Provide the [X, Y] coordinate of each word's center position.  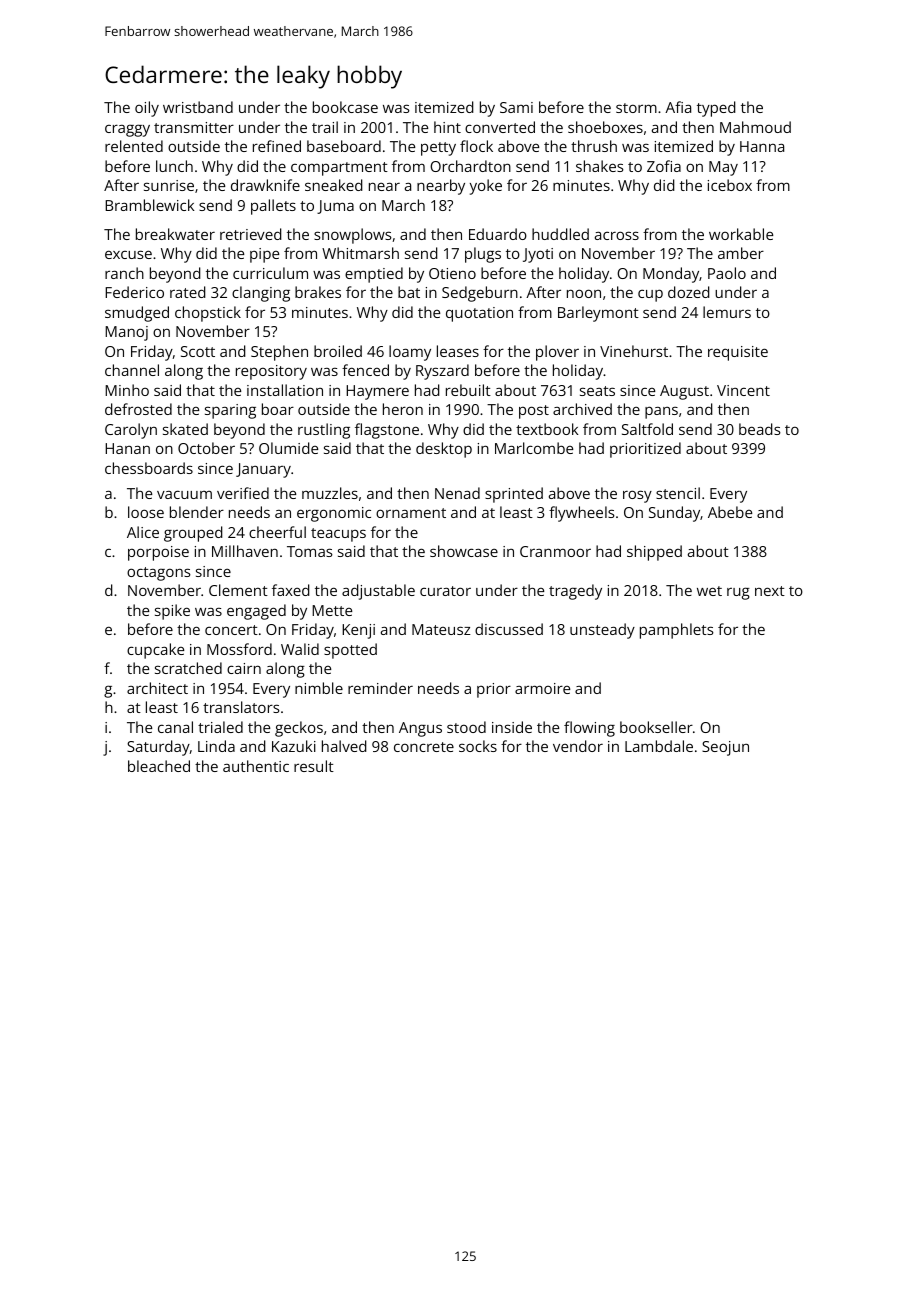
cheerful [277, 532]
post [534, 412]
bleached [159, 766]
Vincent [743, 390]
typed [716, 109]
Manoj [126, 333]
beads [760, 429]
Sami [516, 107]
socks [478, 746]
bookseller [656, 727]
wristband [198, 107]
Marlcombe [534, 448]
